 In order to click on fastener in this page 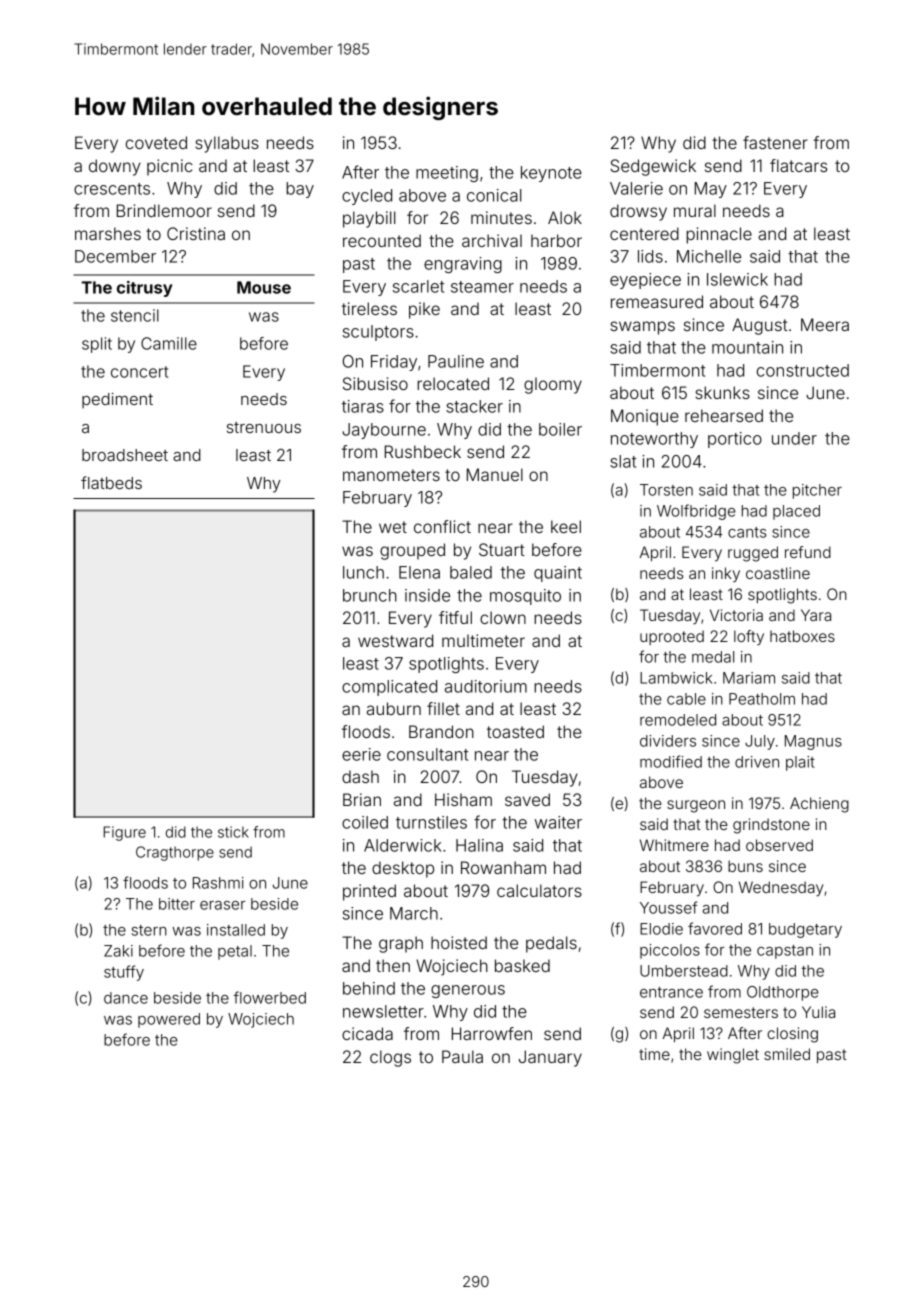, I will do `click(775, 142)`.
